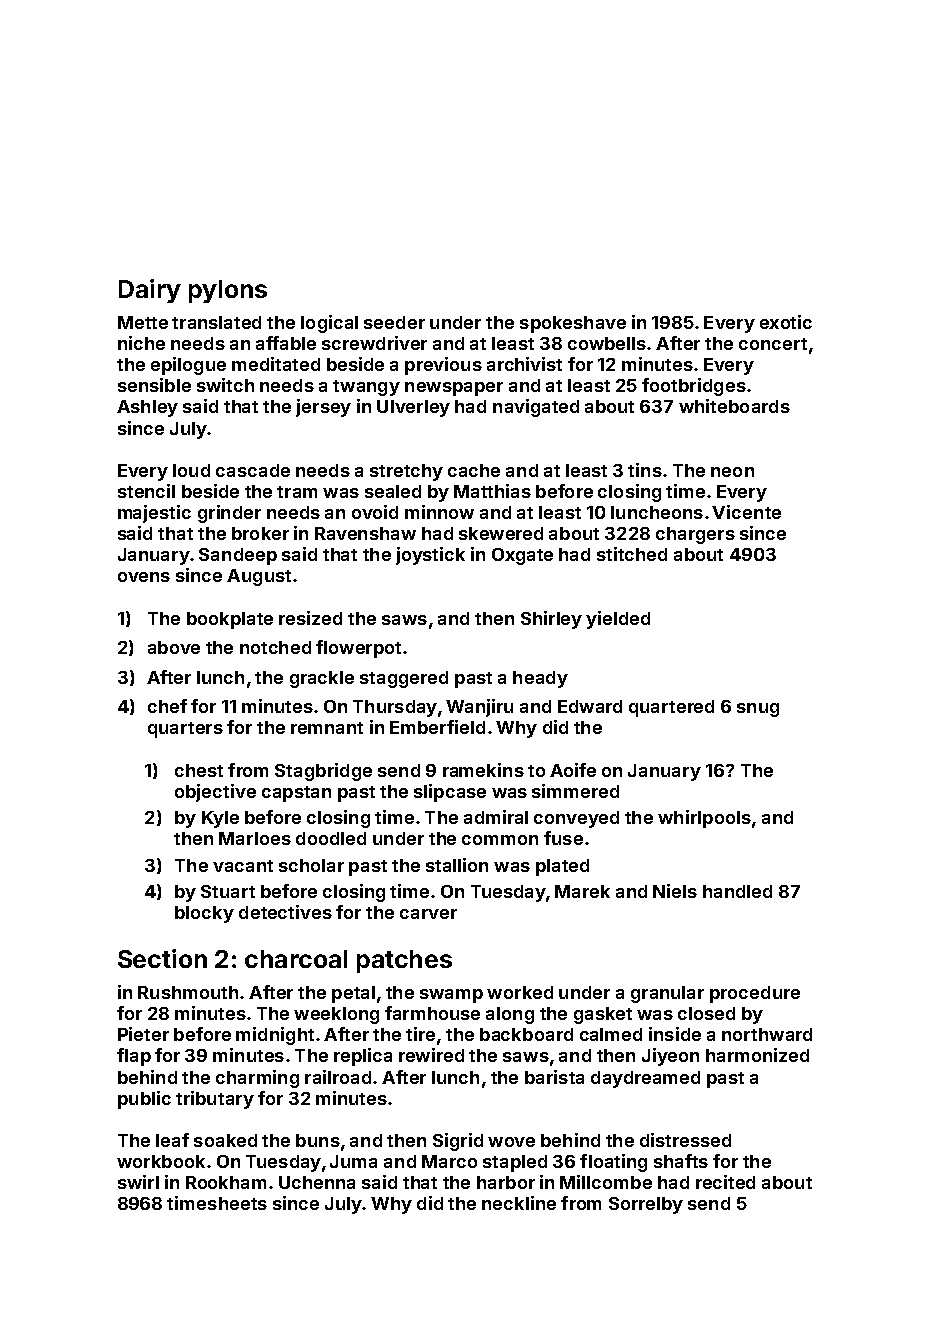 The image size is (932, 1323). I want to click on flap, so click(134, 1057).
